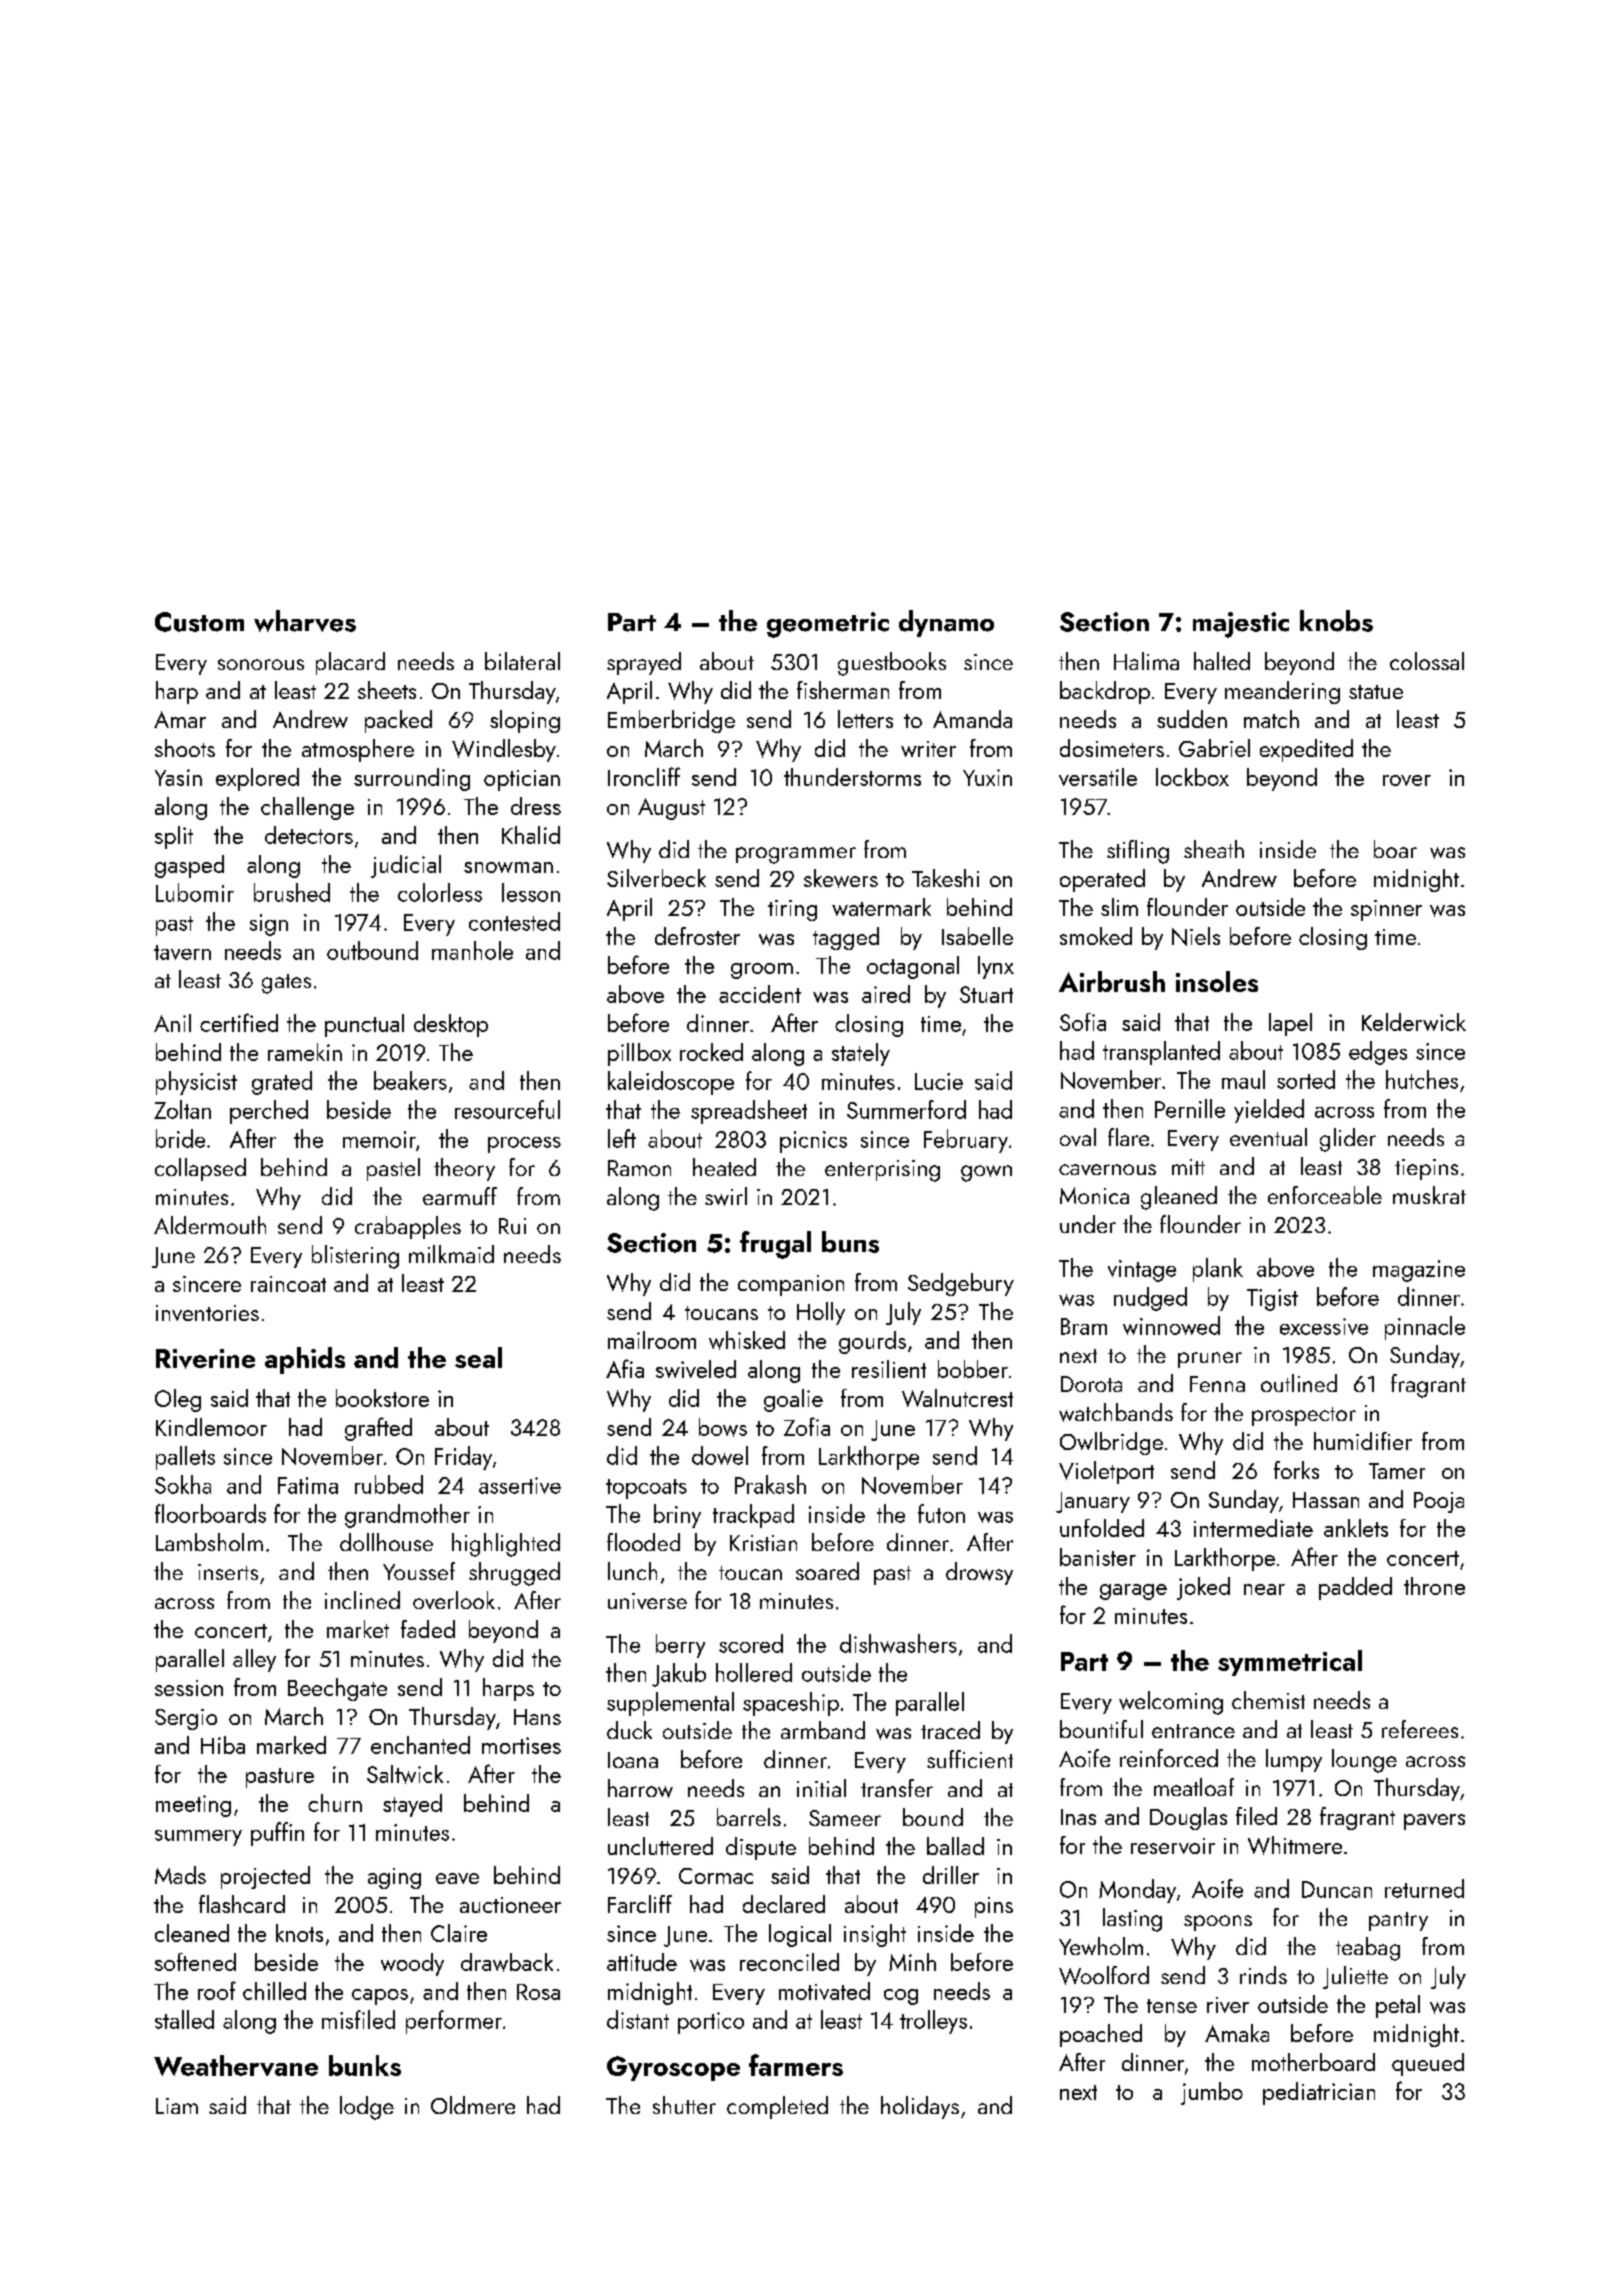 The image size is (1620, 2292). What do you see at coordinates (951, 1875) in the document?
I see `driller` at bounding box center [951, 1875].
